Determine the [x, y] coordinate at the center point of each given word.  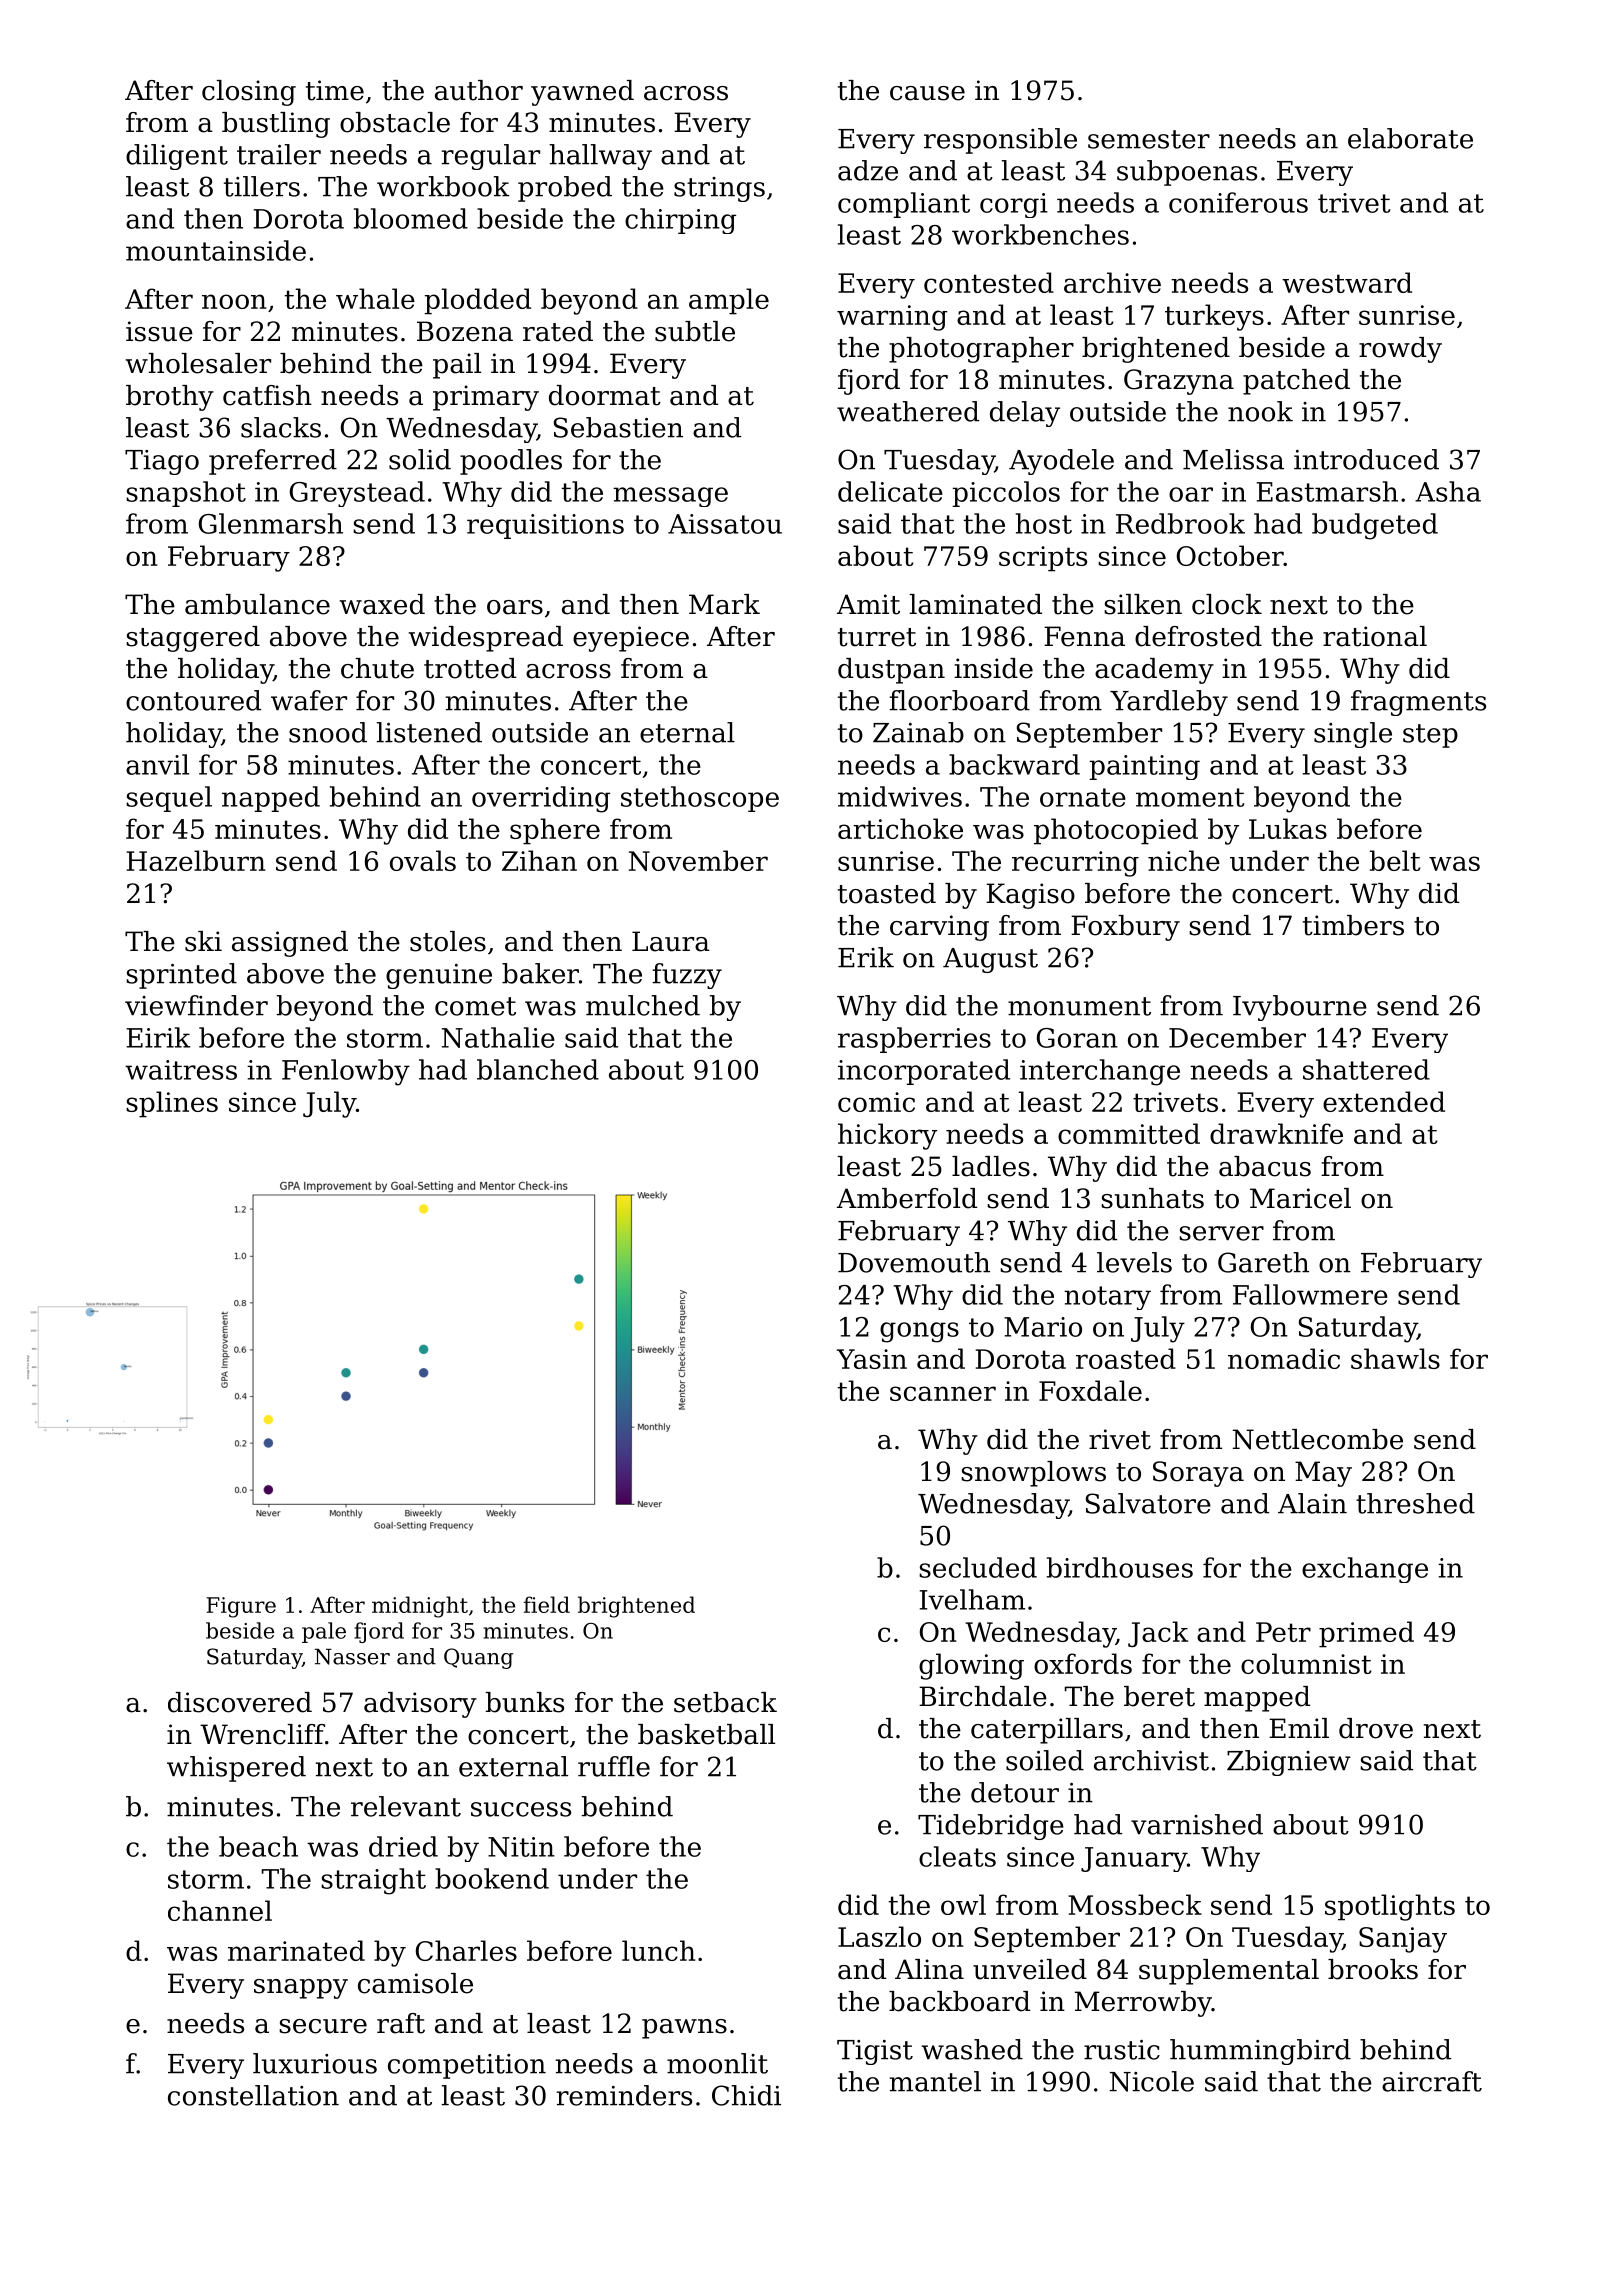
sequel [169, 799]
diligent [177, 157]
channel [220, 1910]
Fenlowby [346, 1072]
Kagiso [1030, 896]
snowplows [1033, 1474]
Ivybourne [1300, 1008]
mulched [643, 1005]
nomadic [1284, 1358]
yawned [582, 93]
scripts [1043, 559]
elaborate [1410, 138]
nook [1260, 411]
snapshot [186, 494]
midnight [420, 1607]
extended [1384, 1101]
